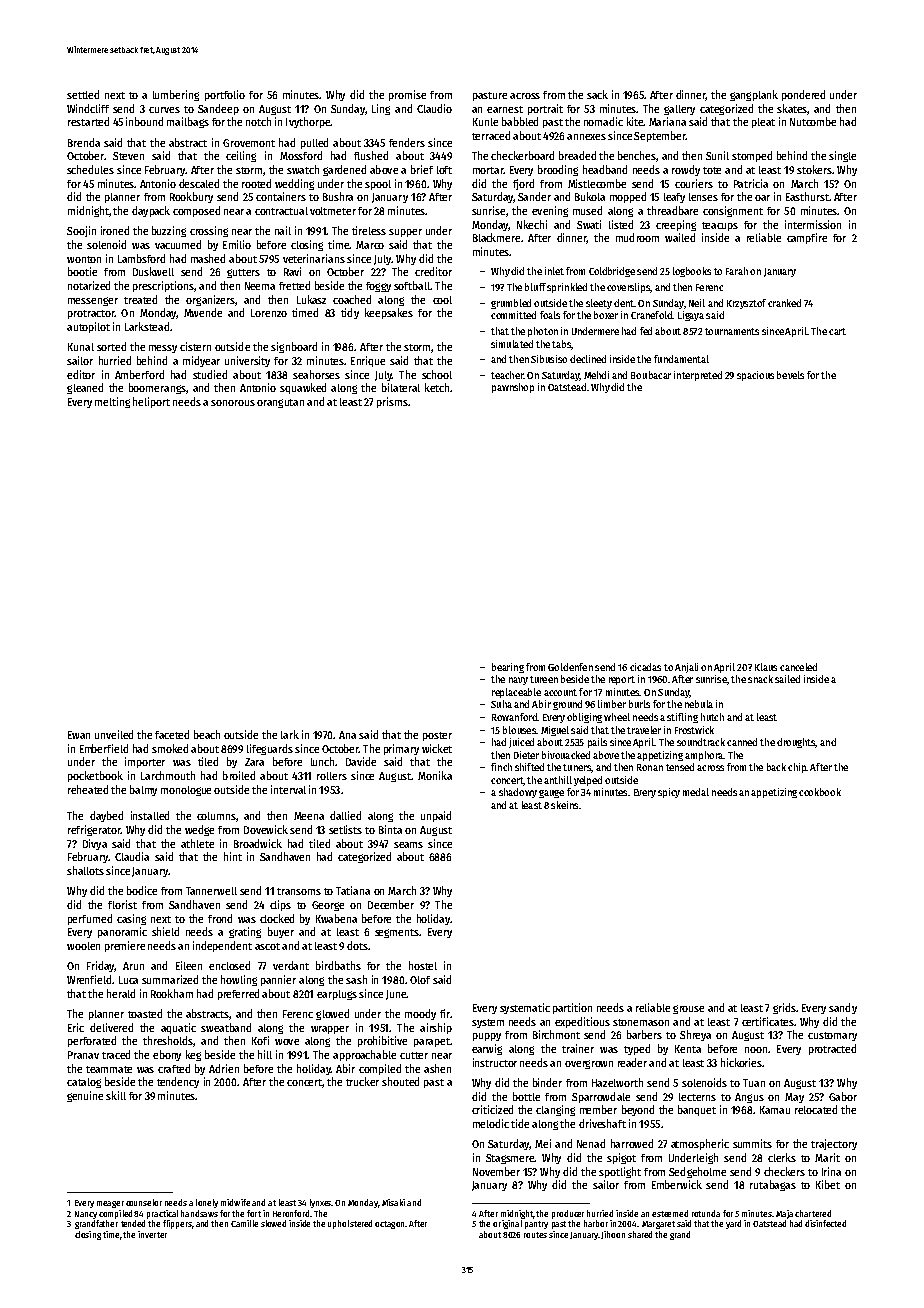 The width and height of the page is (924, 1308). Describe the element at coordinates (754, 95) in the page. I see `gangplank` at that location.
